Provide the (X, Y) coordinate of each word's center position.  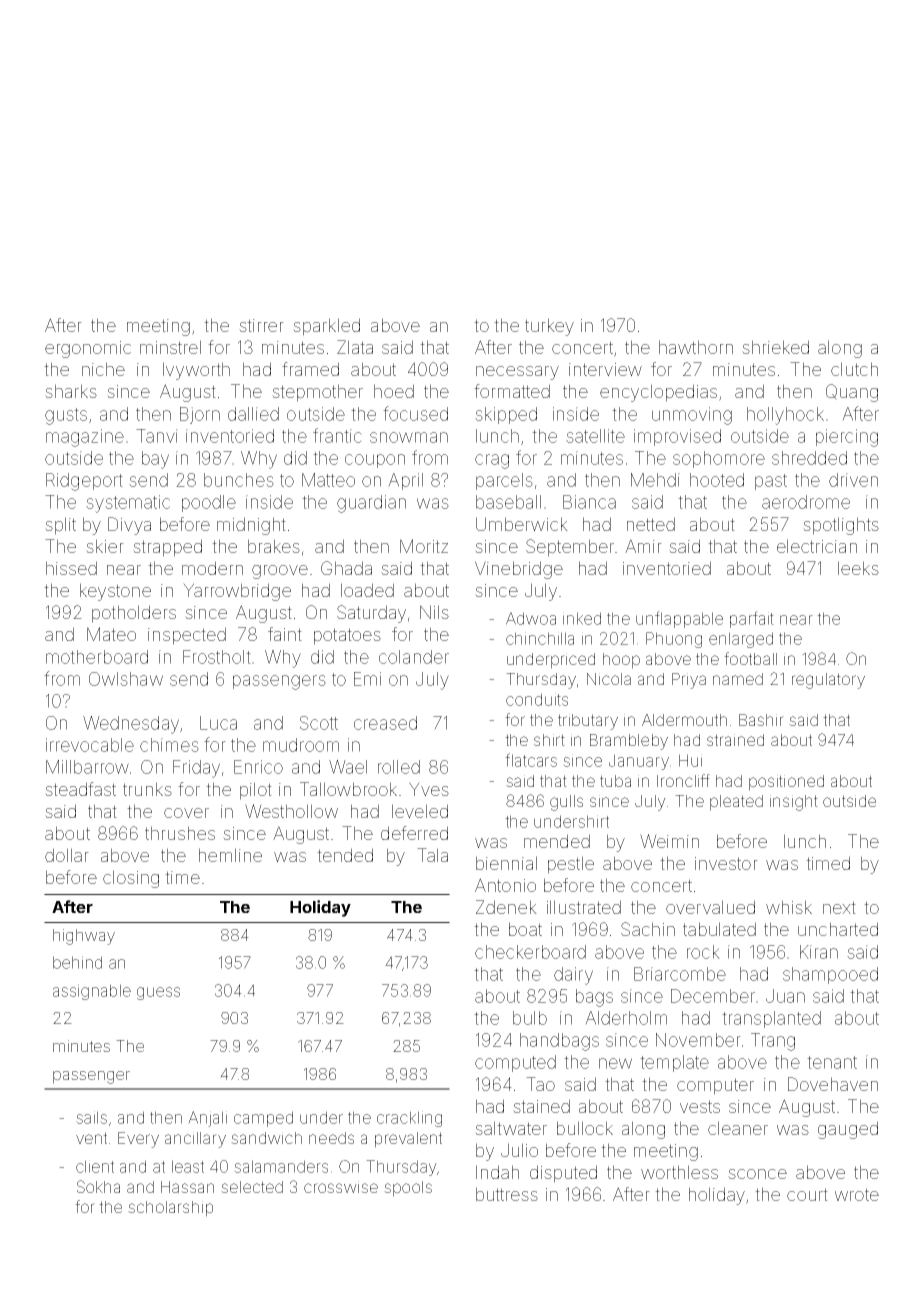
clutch (854, 369)
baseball (508, 502)
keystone (115, 592)
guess (158, 993)
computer (715, 1086)
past (771, 482)
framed (310, 369)
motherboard (97, 657)
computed (515, 1063)
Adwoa (531, 618)
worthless (679, 1172)
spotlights (841, 526)
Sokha (98, 1186)
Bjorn (200, 415)
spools (408, 1189)
